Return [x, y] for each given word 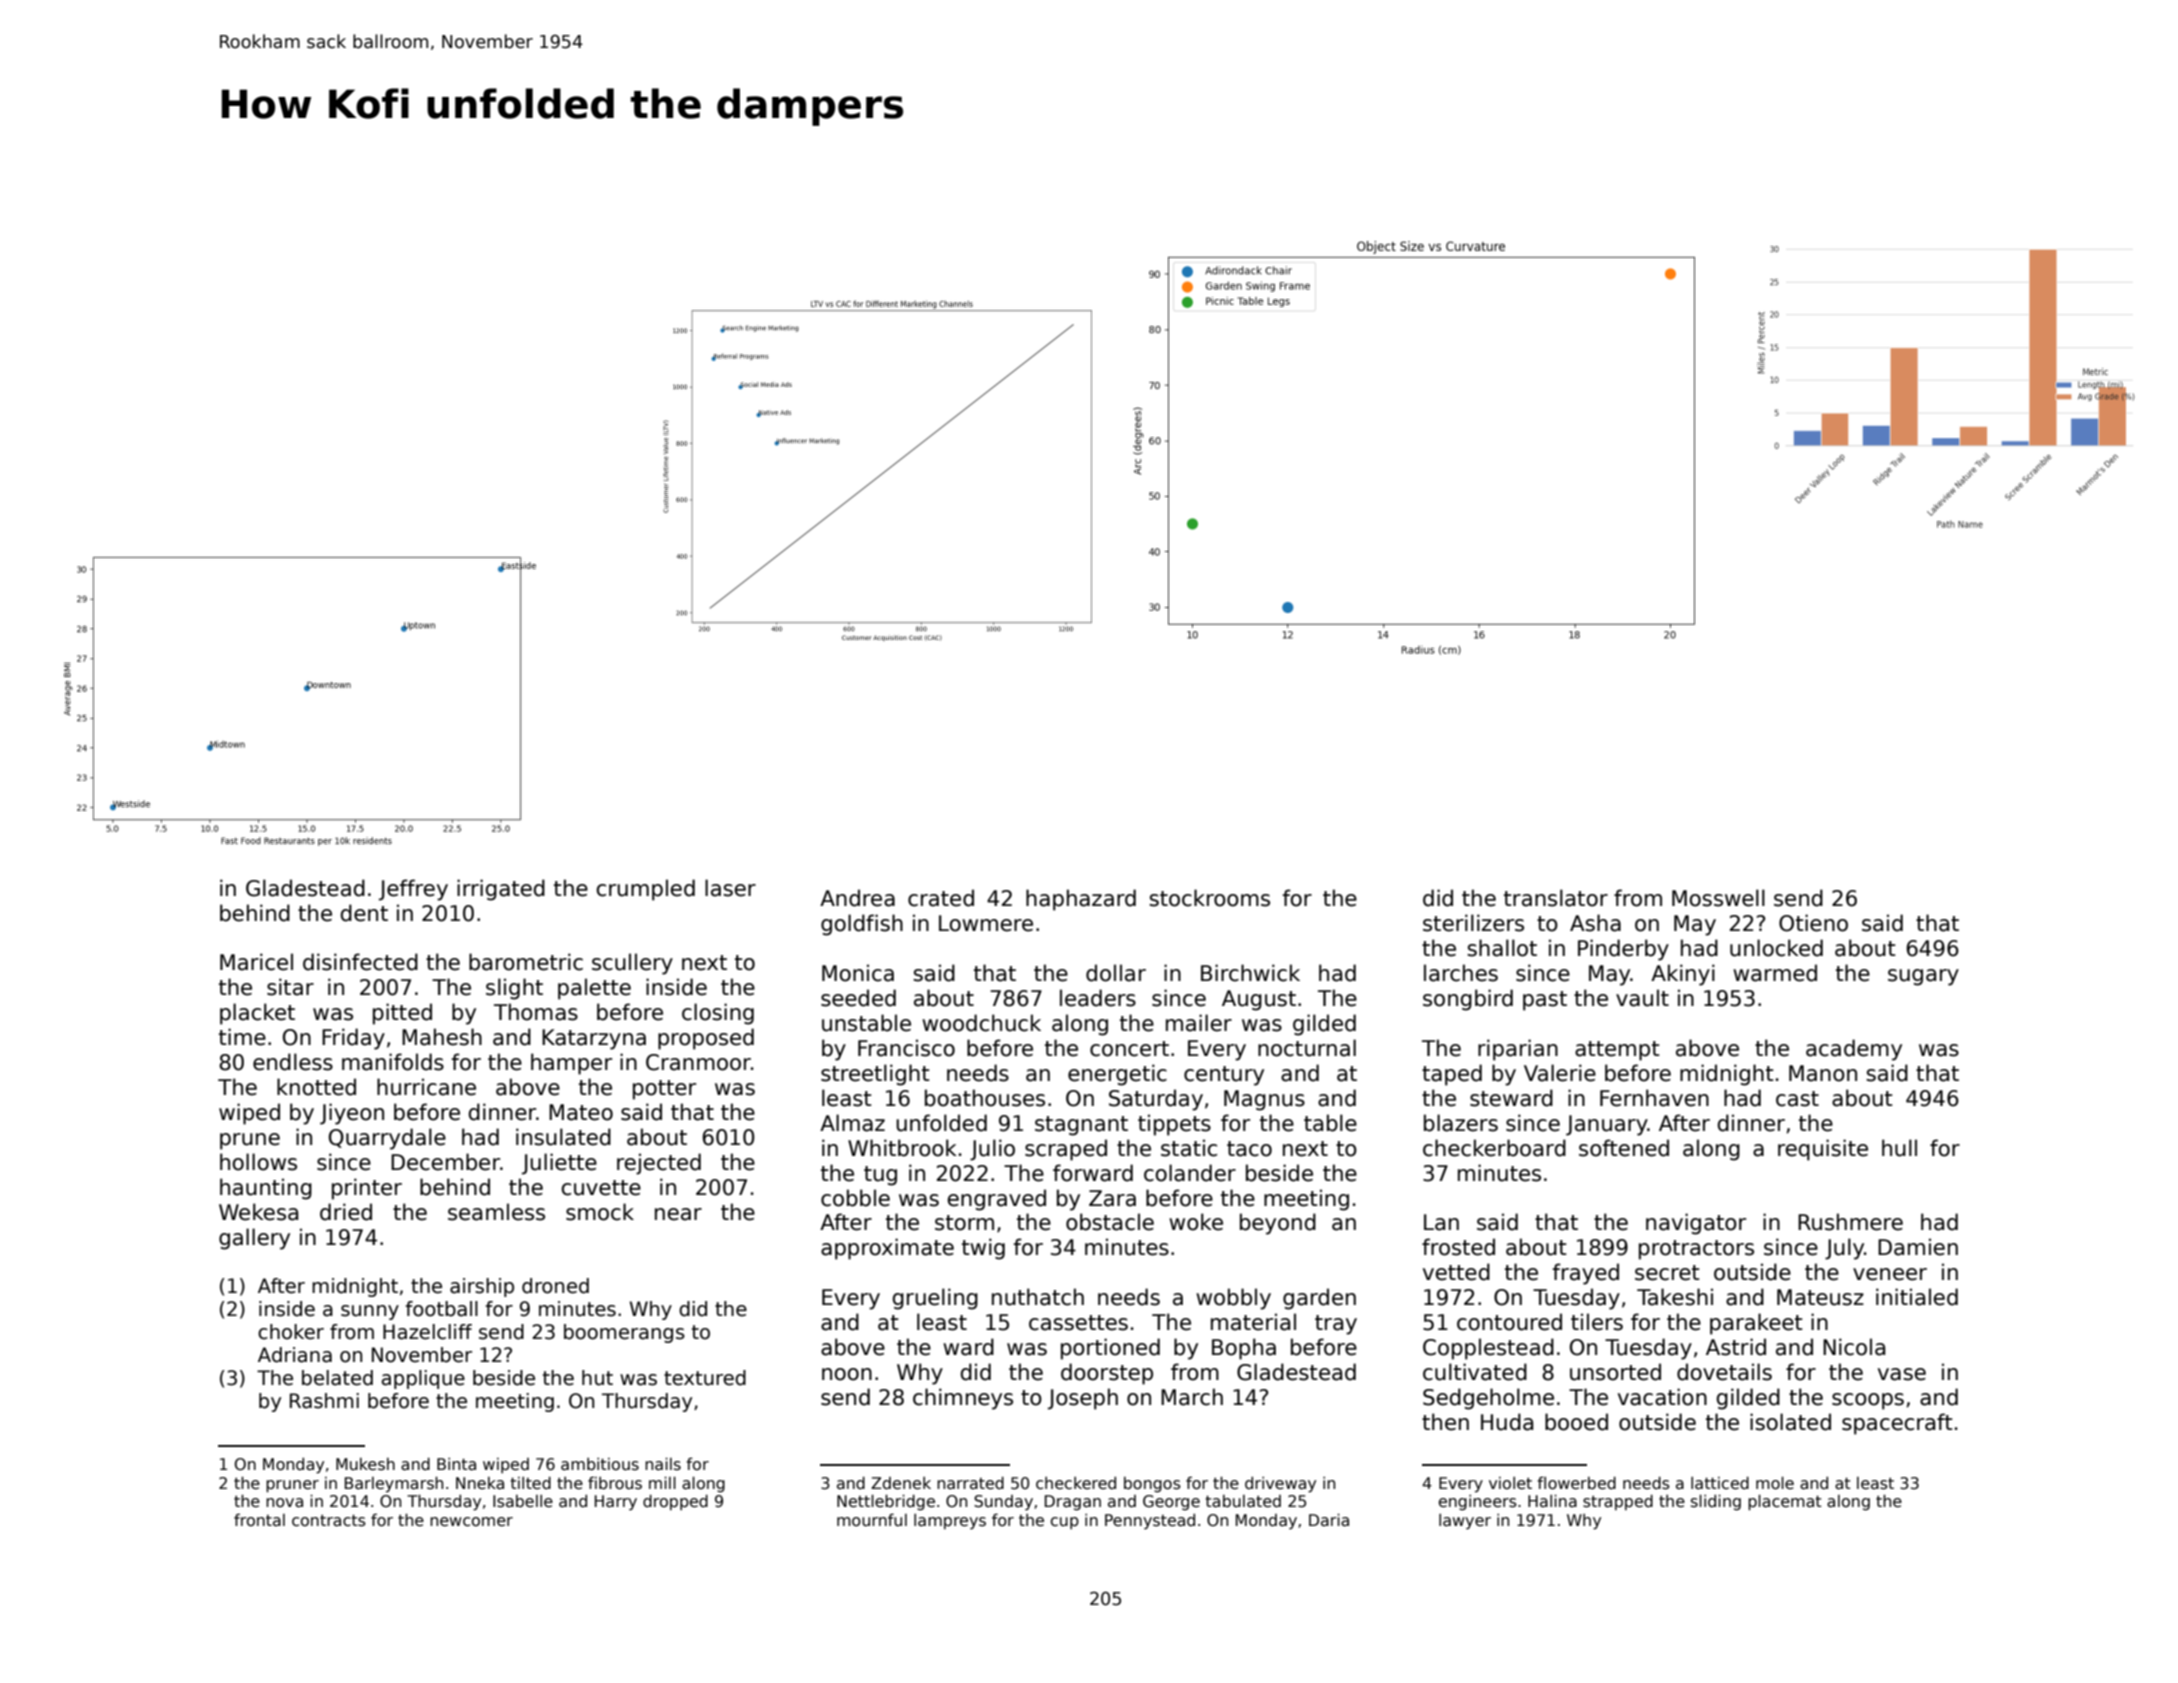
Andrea [857, 898]
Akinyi [1683, 975]
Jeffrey [413, 890]
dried [346, 1212]
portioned [1110, 1349]
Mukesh [365, 1464]
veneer [1890, 1274]
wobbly [1233, 1299]
